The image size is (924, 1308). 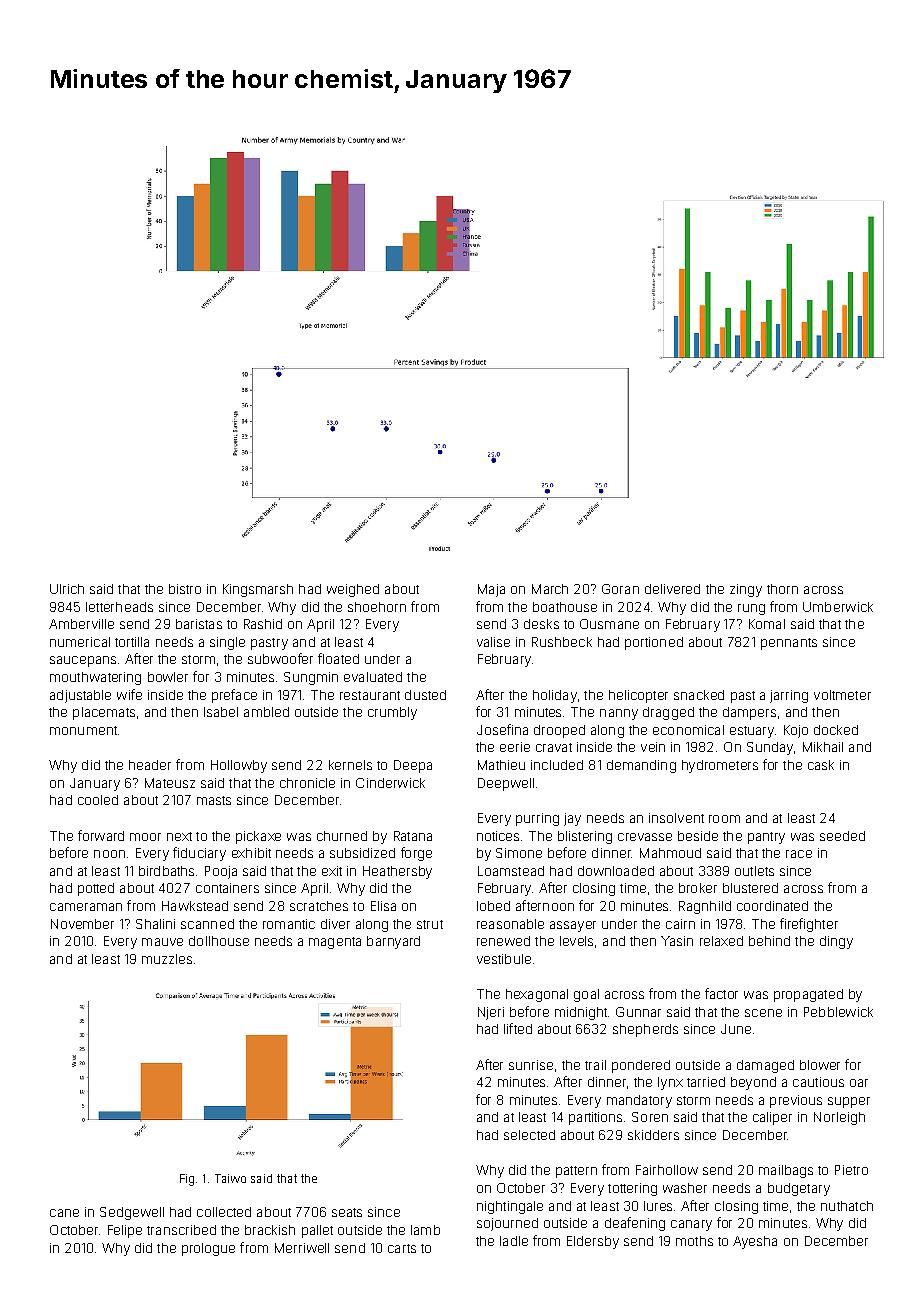 What do you see at coordinates (654, 643) in the screenshot?
I see `portioned` at bounding box center [654, 643].
